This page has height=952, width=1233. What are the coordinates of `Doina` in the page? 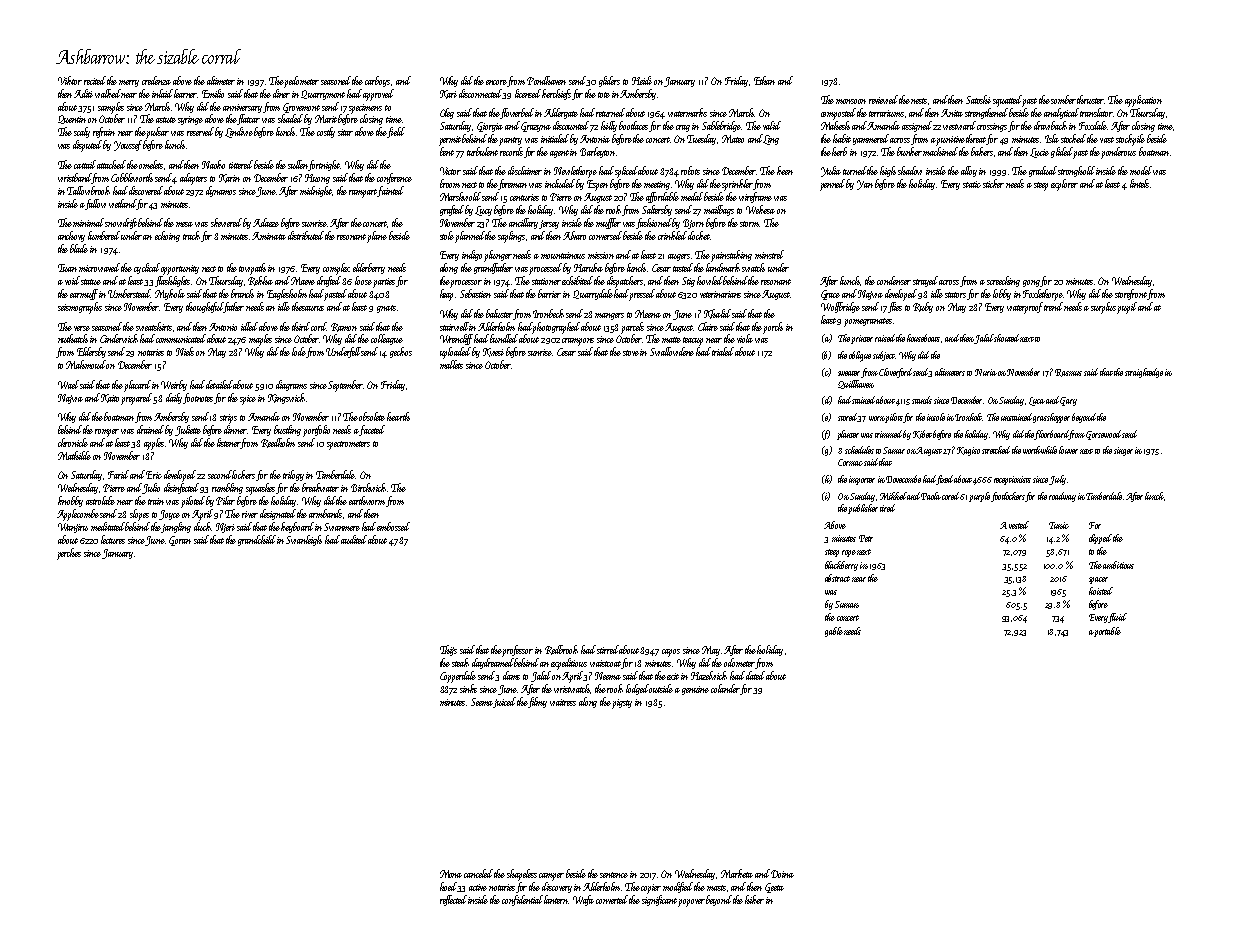 It's located at (782, 874).
